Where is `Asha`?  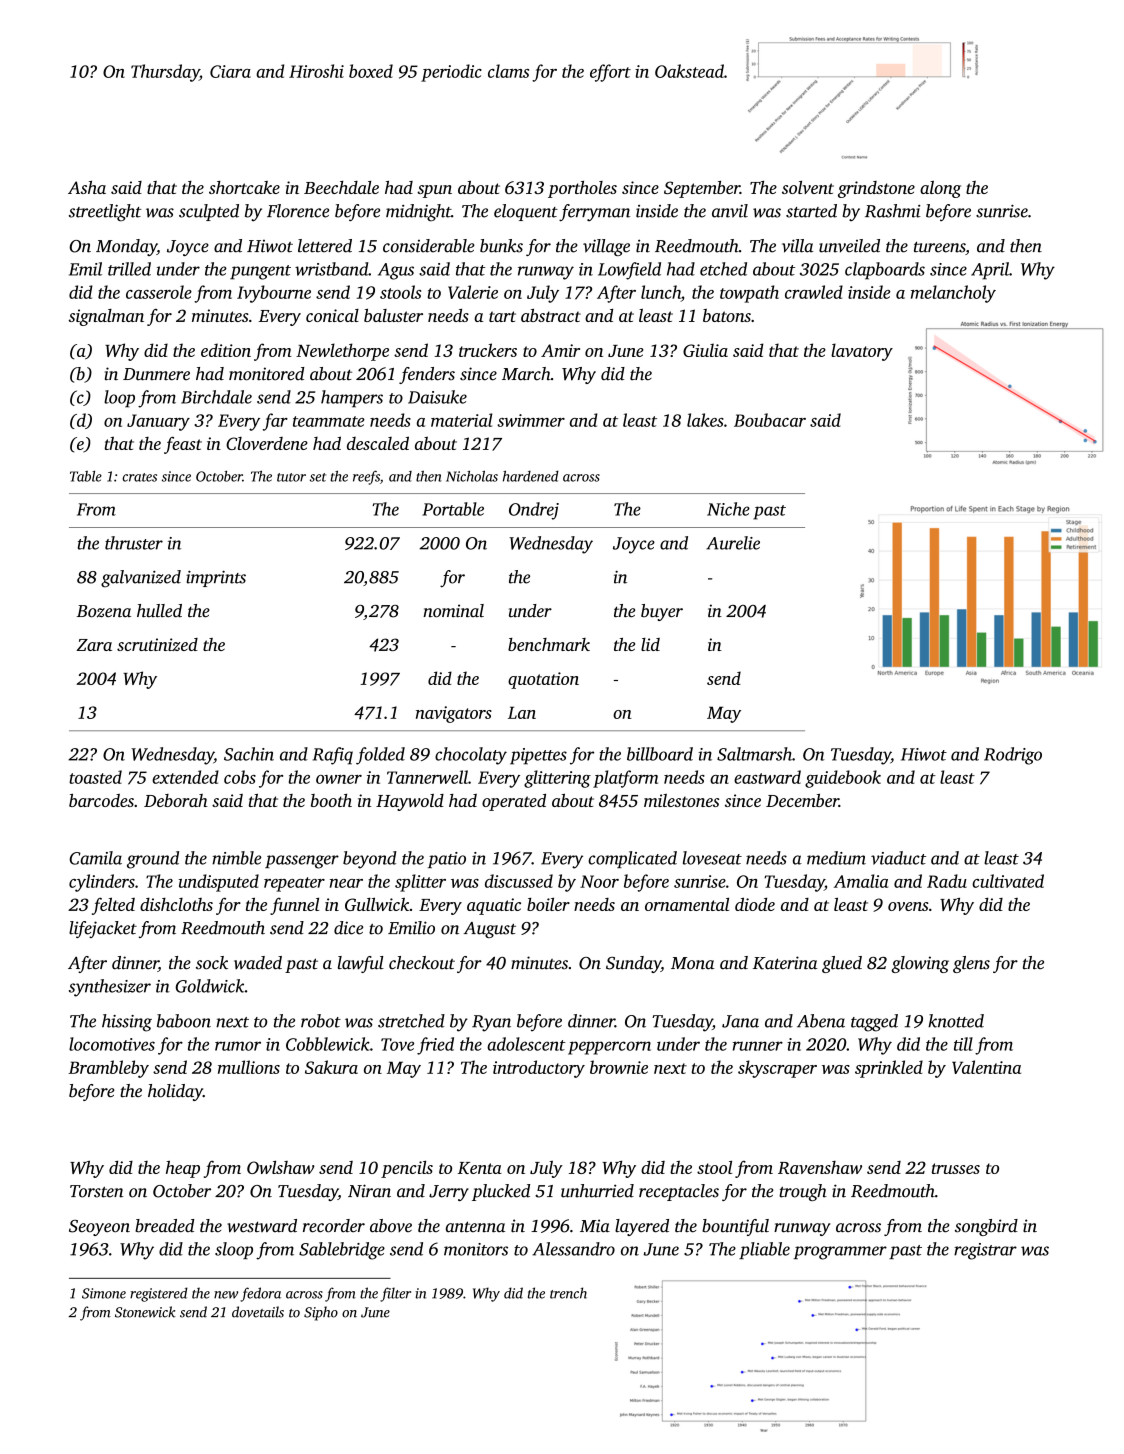
Asha is located at coordinates (87, 187).
